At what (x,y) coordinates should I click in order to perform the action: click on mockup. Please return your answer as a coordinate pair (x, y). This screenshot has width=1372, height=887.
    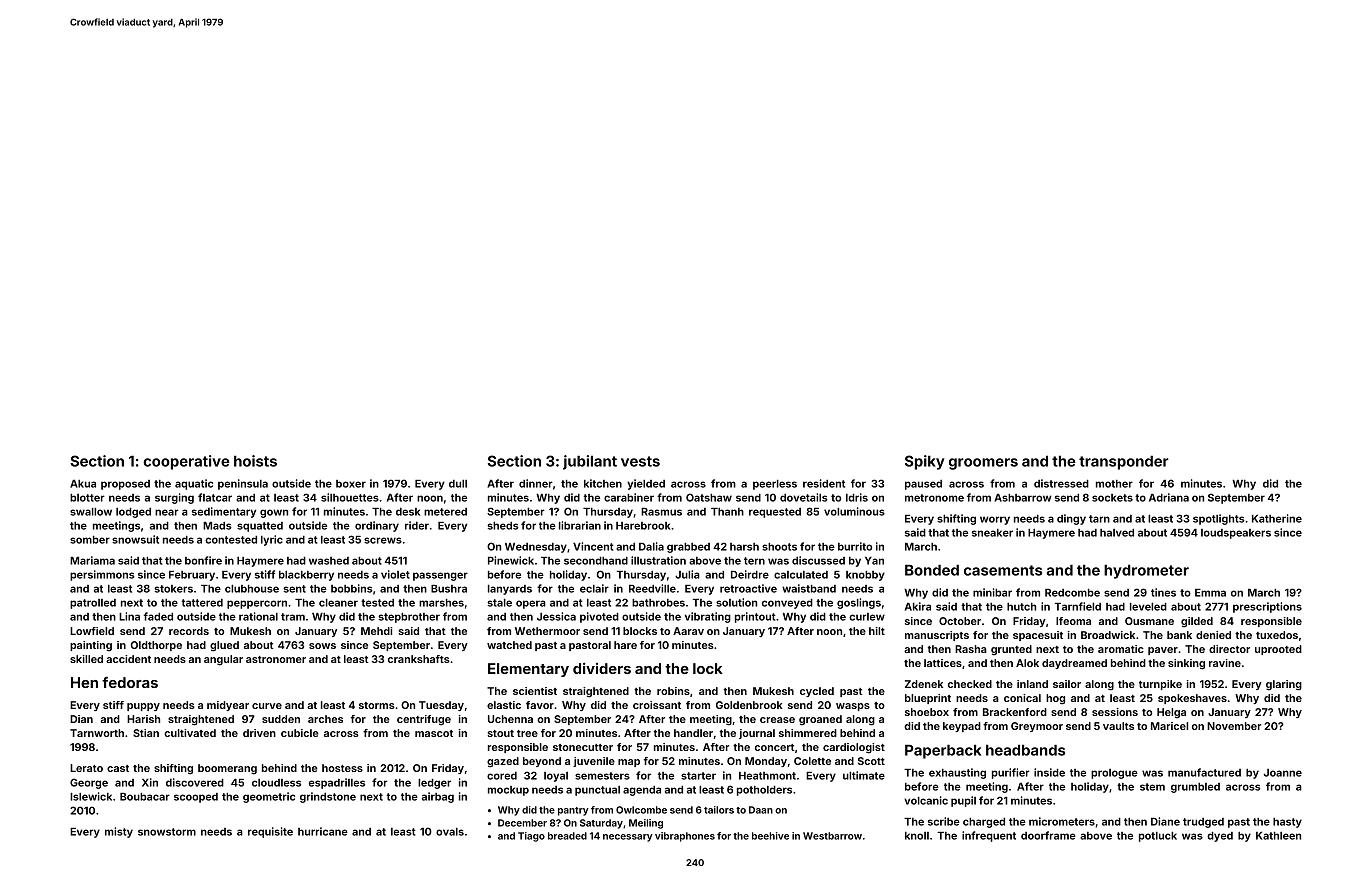
    Looking at the image, I should click on (508, 791).
